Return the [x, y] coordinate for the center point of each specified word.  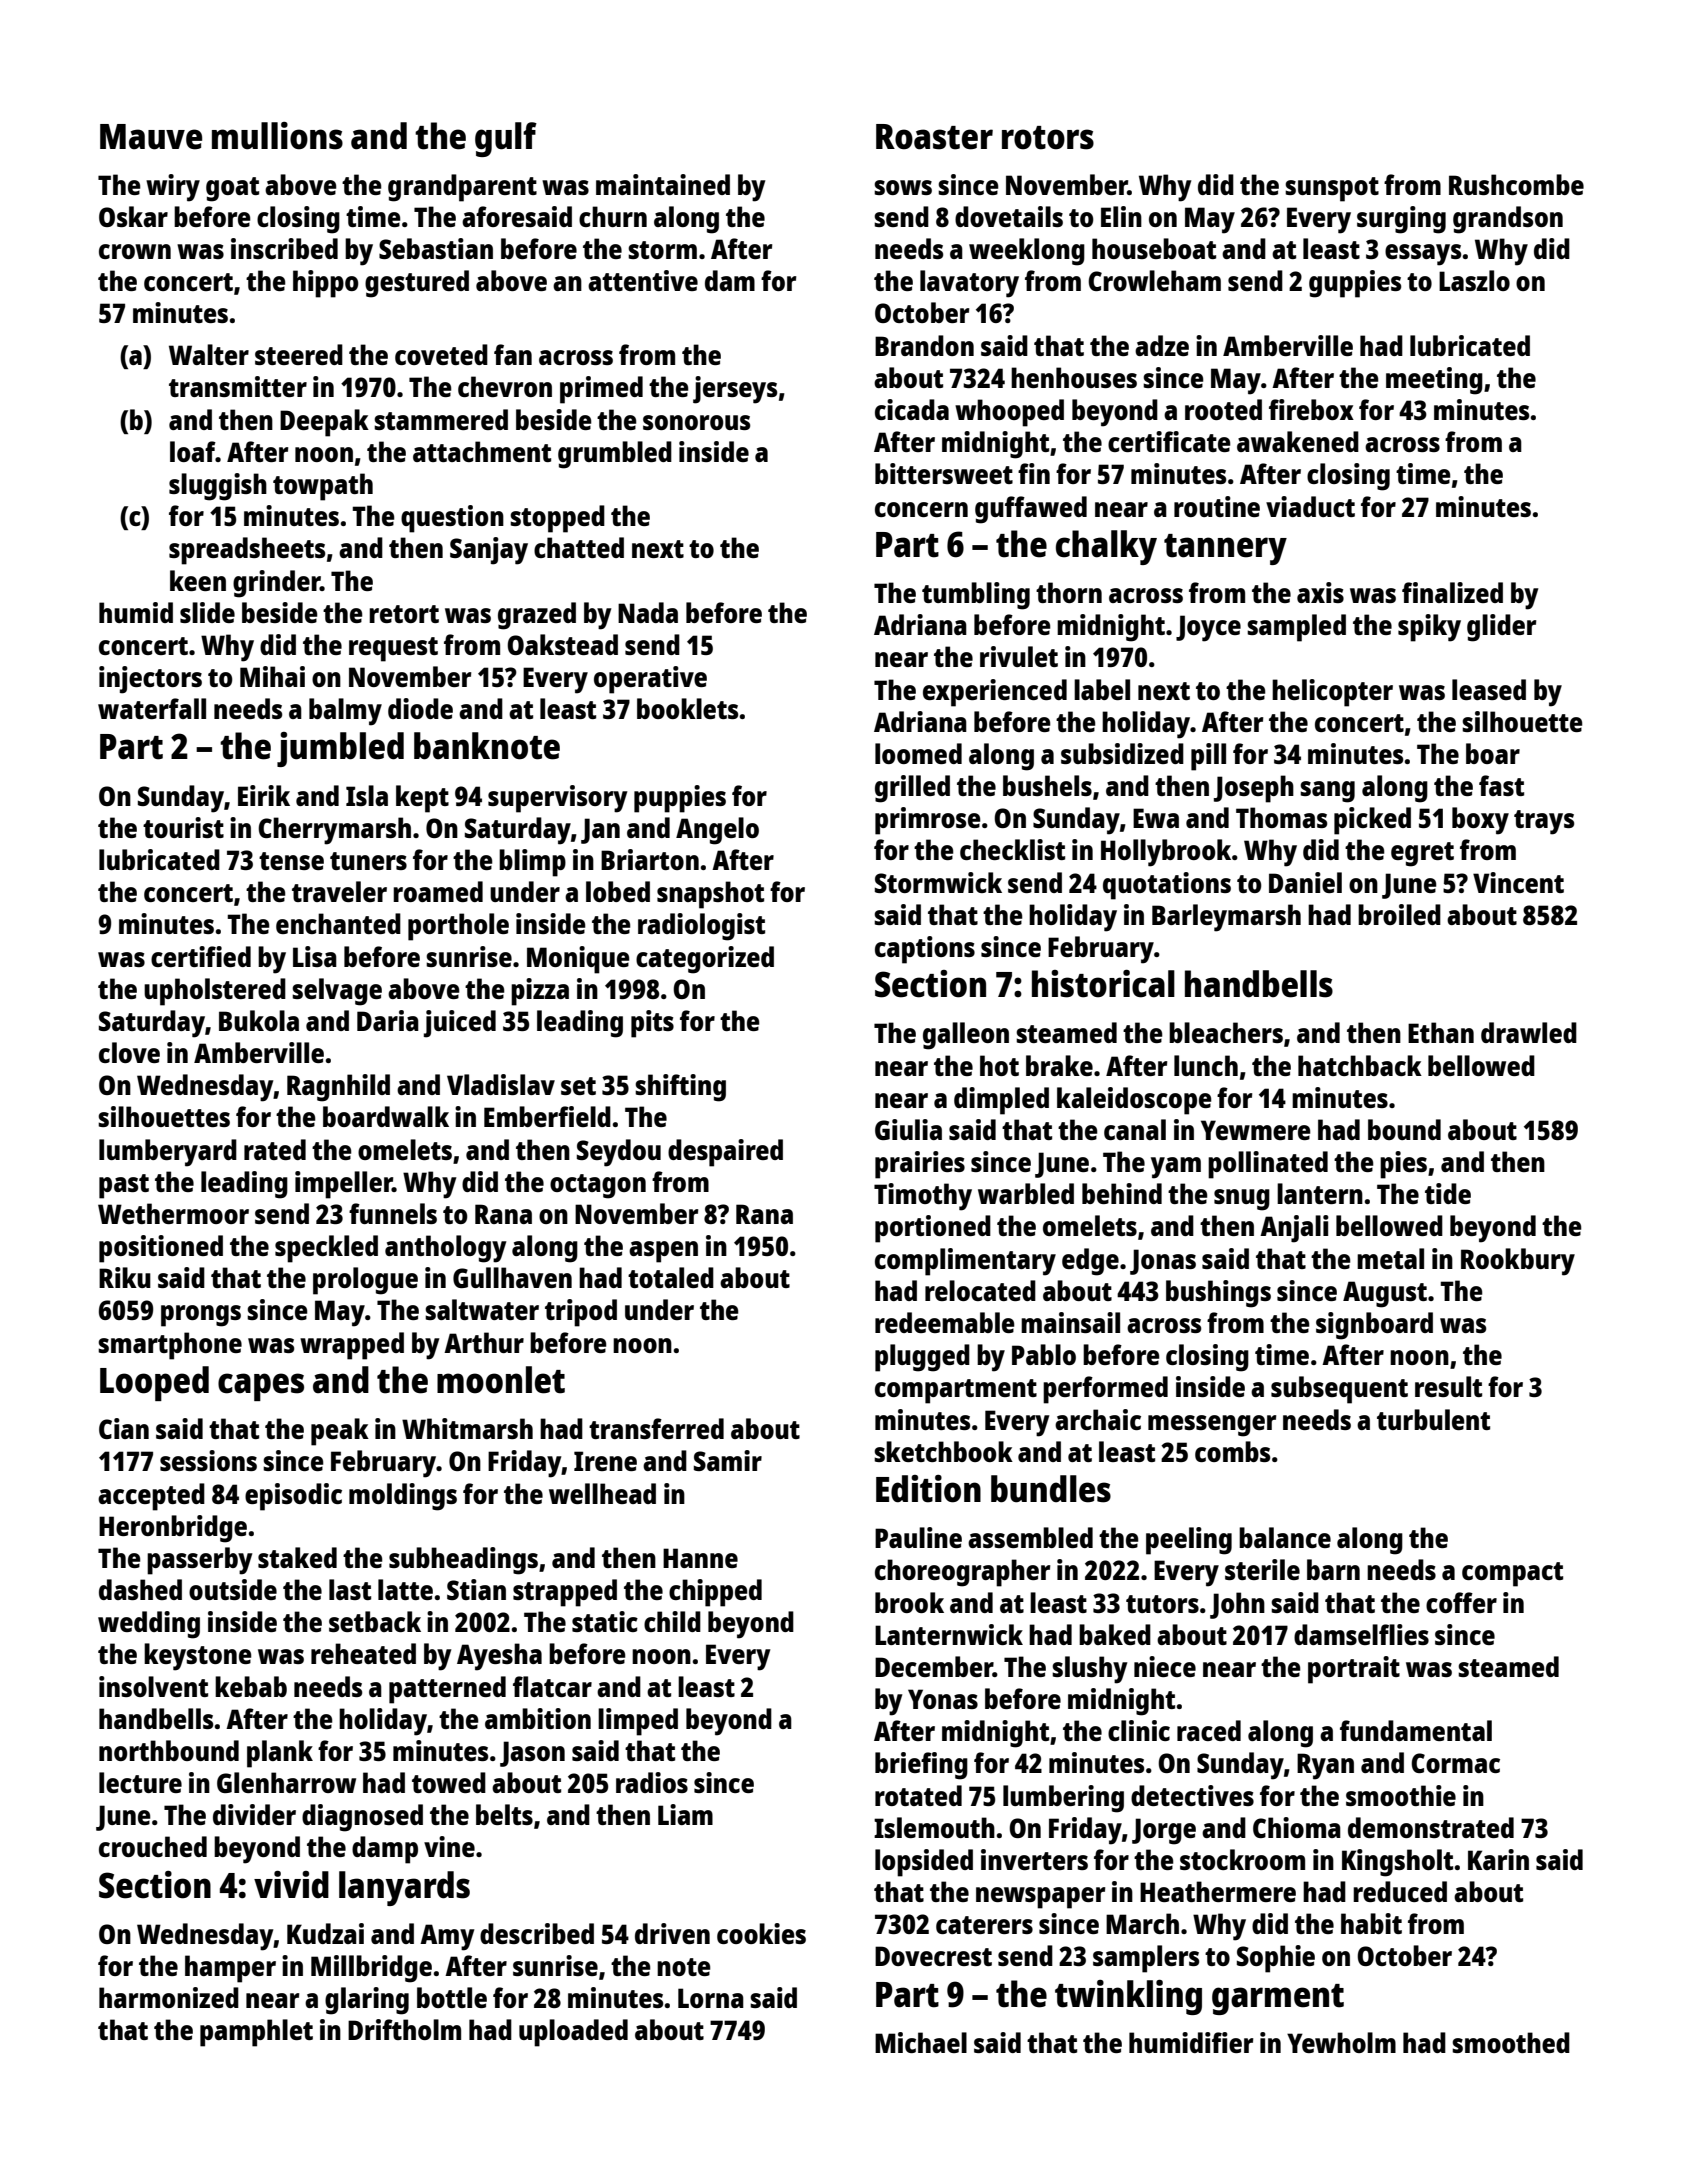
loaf [193, 451]
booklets [687, 708]
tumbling [976, 596]
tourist [183, 827]
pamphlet [256, 2033]
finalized [1452, 592]
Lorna [711, 1998]
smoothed [1511, 2042]
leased [1489, 689]
